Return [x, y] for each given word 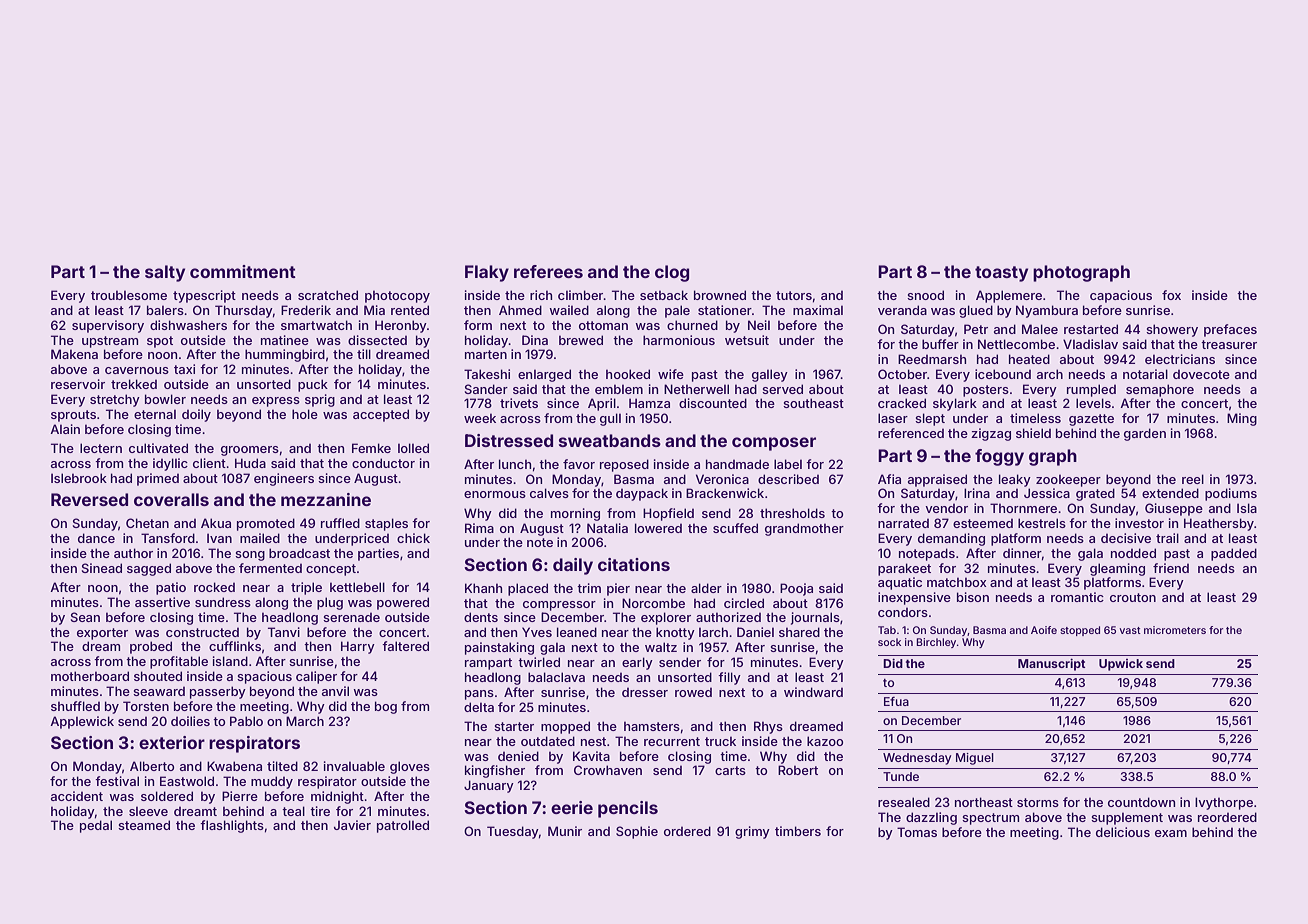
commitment [243, 271]
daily [573, 566]
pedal [96, 826]
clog [672, 273]
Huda [250, 463]
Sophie [637, 832]
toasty [1001, 274]
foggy [999, 457]
